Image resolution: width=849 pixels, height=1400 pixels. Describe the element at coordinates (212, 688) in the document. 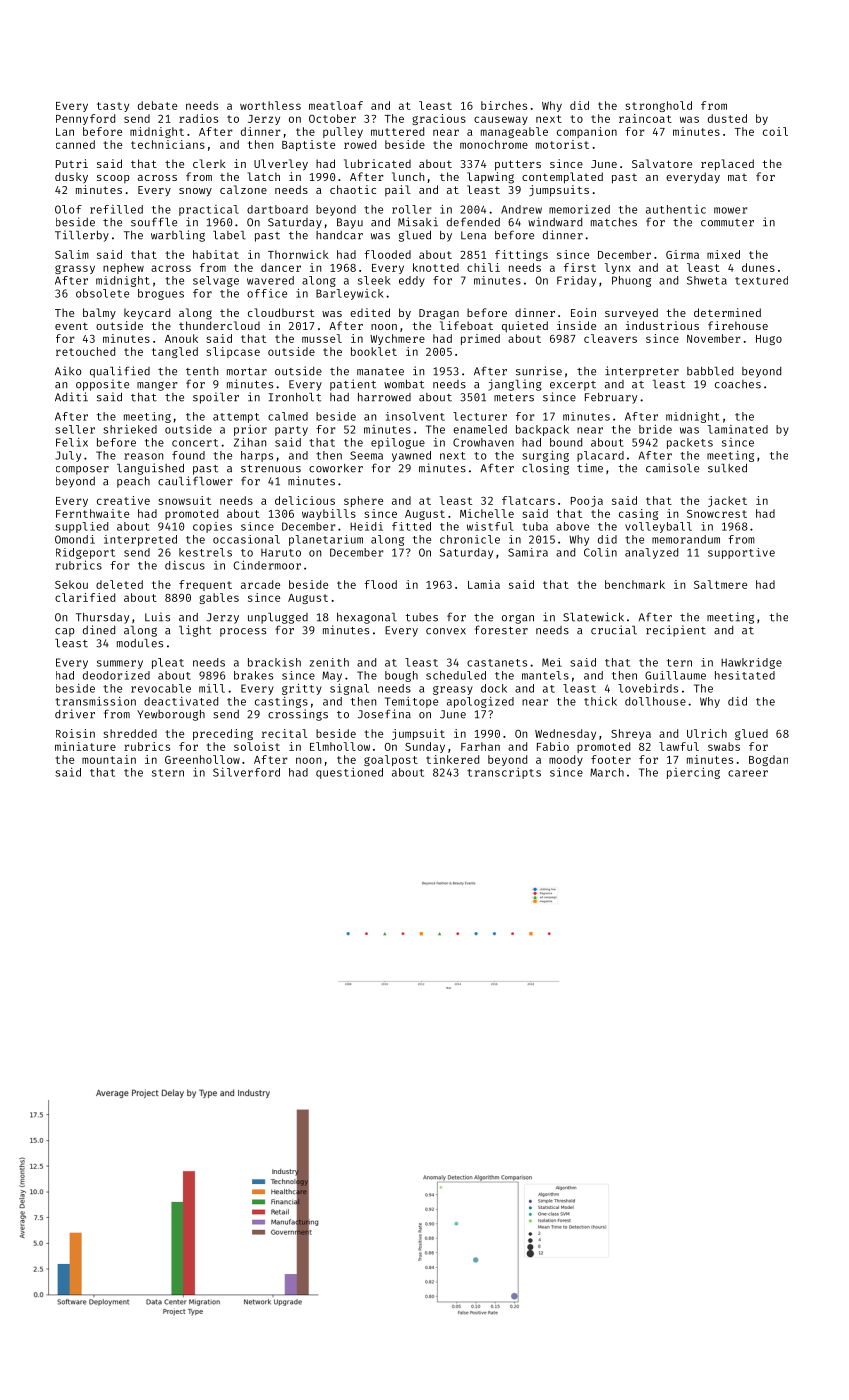

I see `mill` at that location.
